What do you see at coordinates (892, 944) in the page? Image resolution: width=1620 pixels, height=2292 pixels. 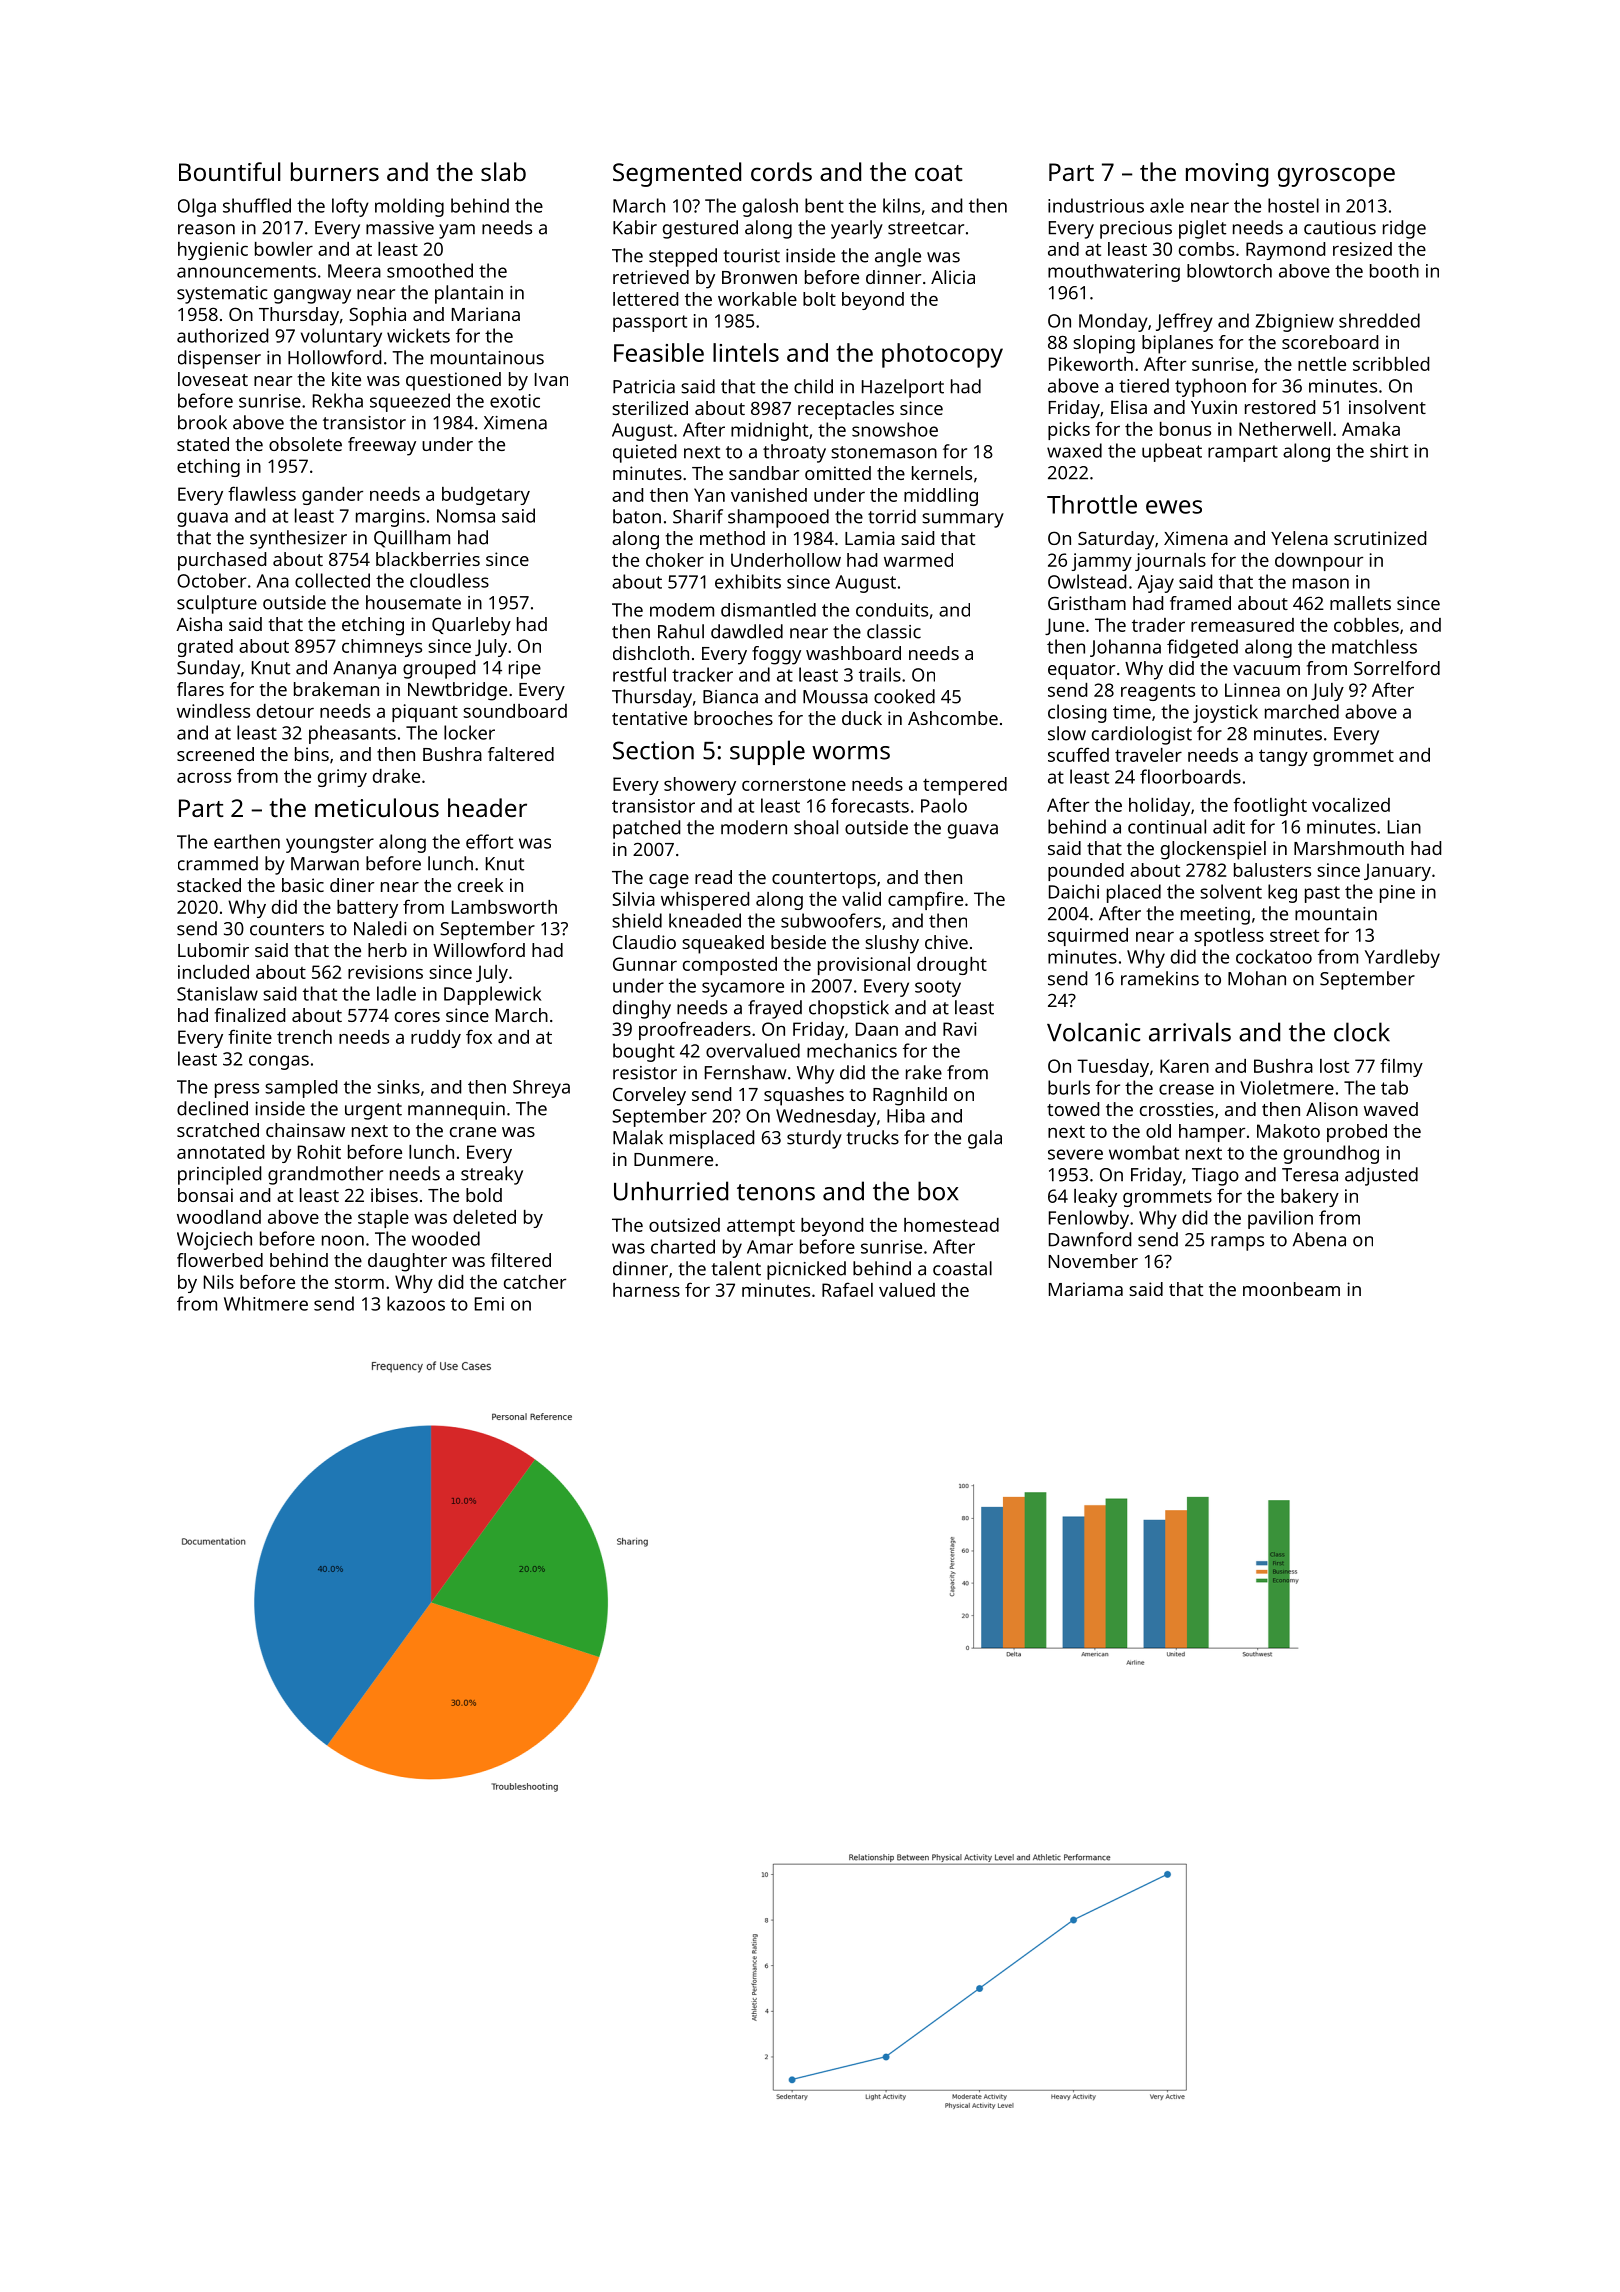 I see `slushy` at bounding box center [892, 944].
